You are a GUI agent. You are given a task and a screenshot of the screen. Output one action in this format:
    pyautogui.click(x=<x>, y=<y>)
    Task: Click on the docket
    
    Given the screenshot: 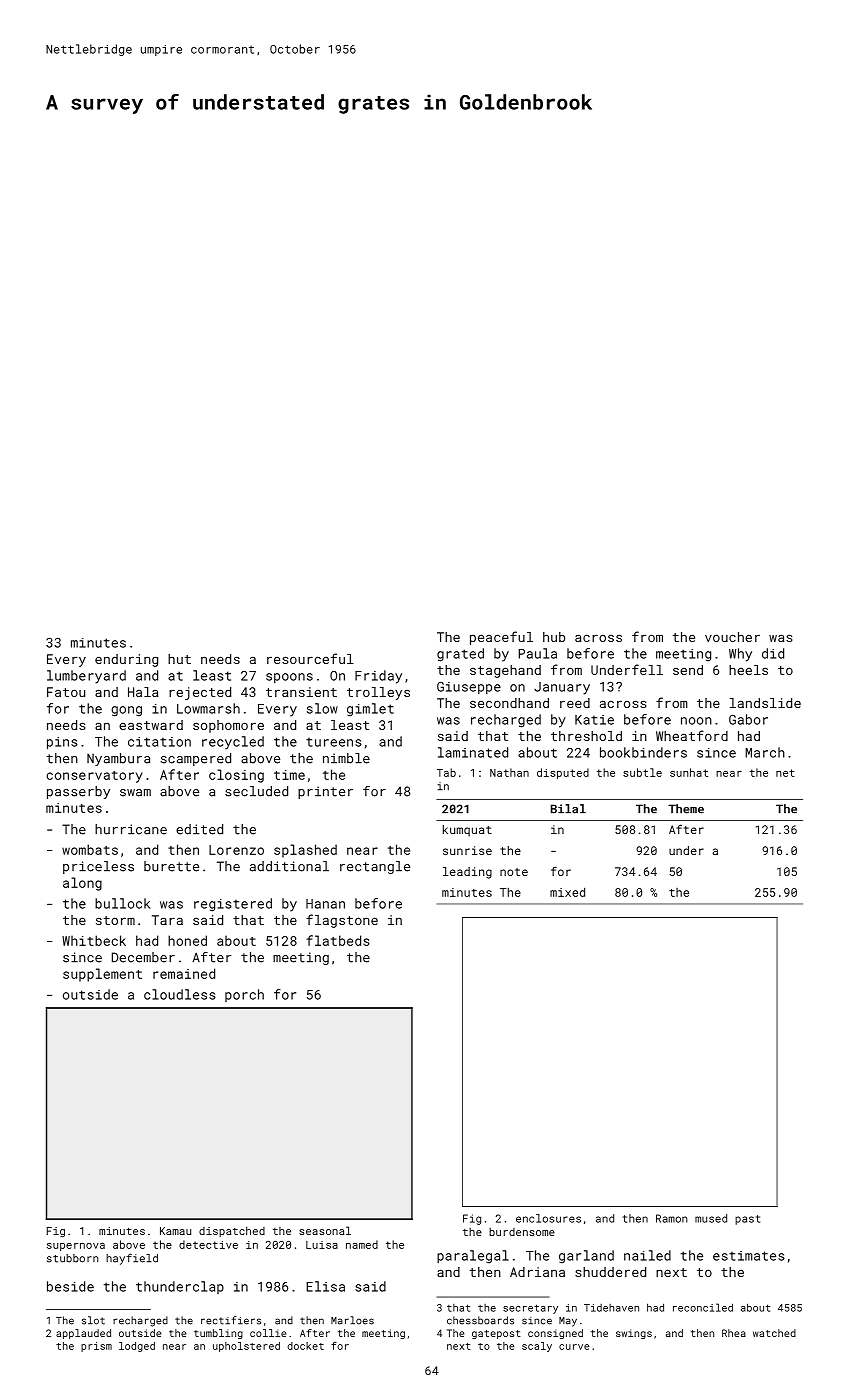 What is the action you would take?
    pyautogui.click(x=306, y=1346)
